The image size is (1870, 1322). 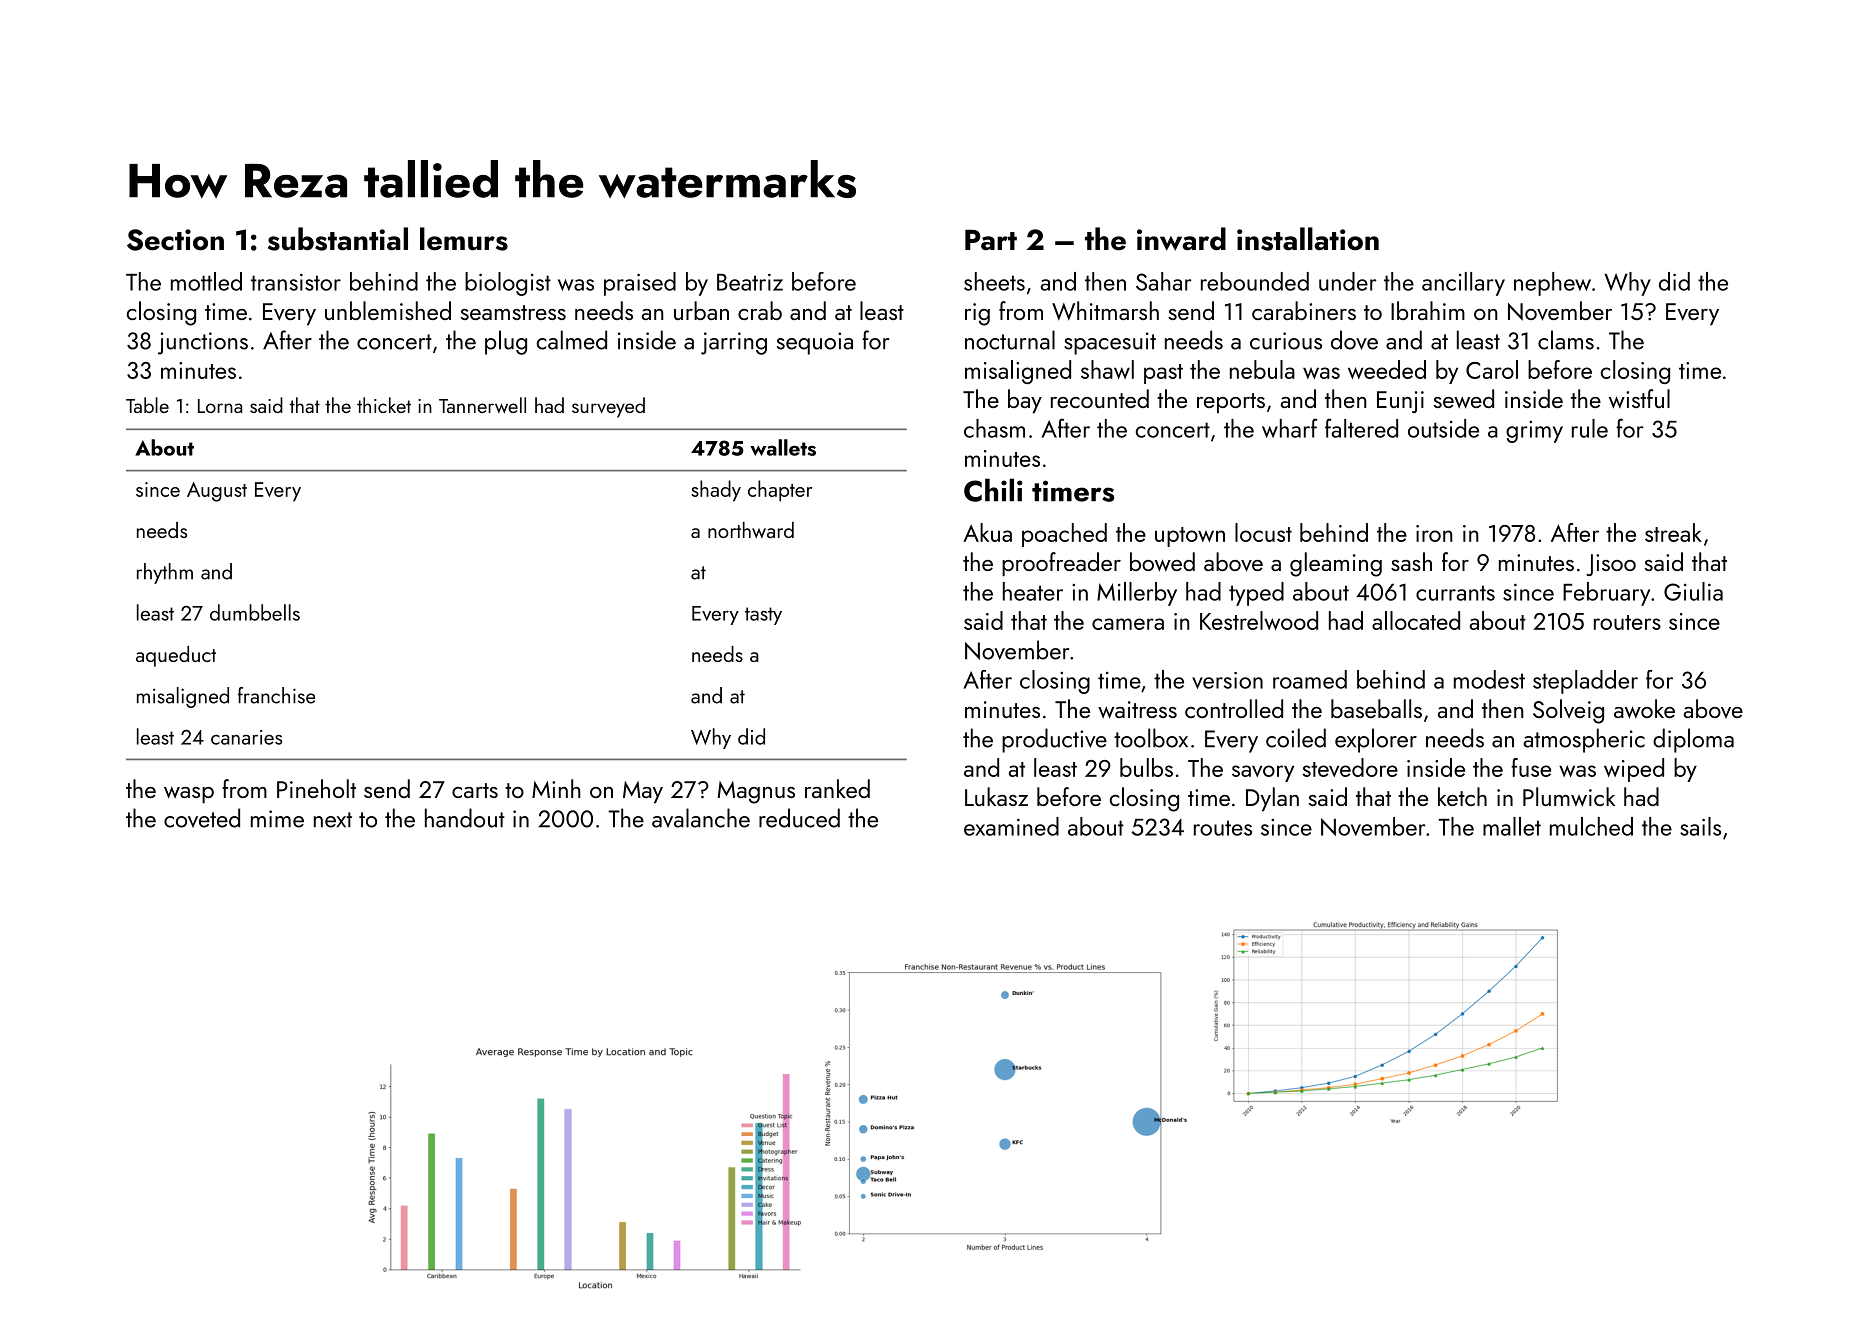 What do you see at coordinates (1181, 239) in the image?
I see `inward` at bounding box center [1181, 239].
